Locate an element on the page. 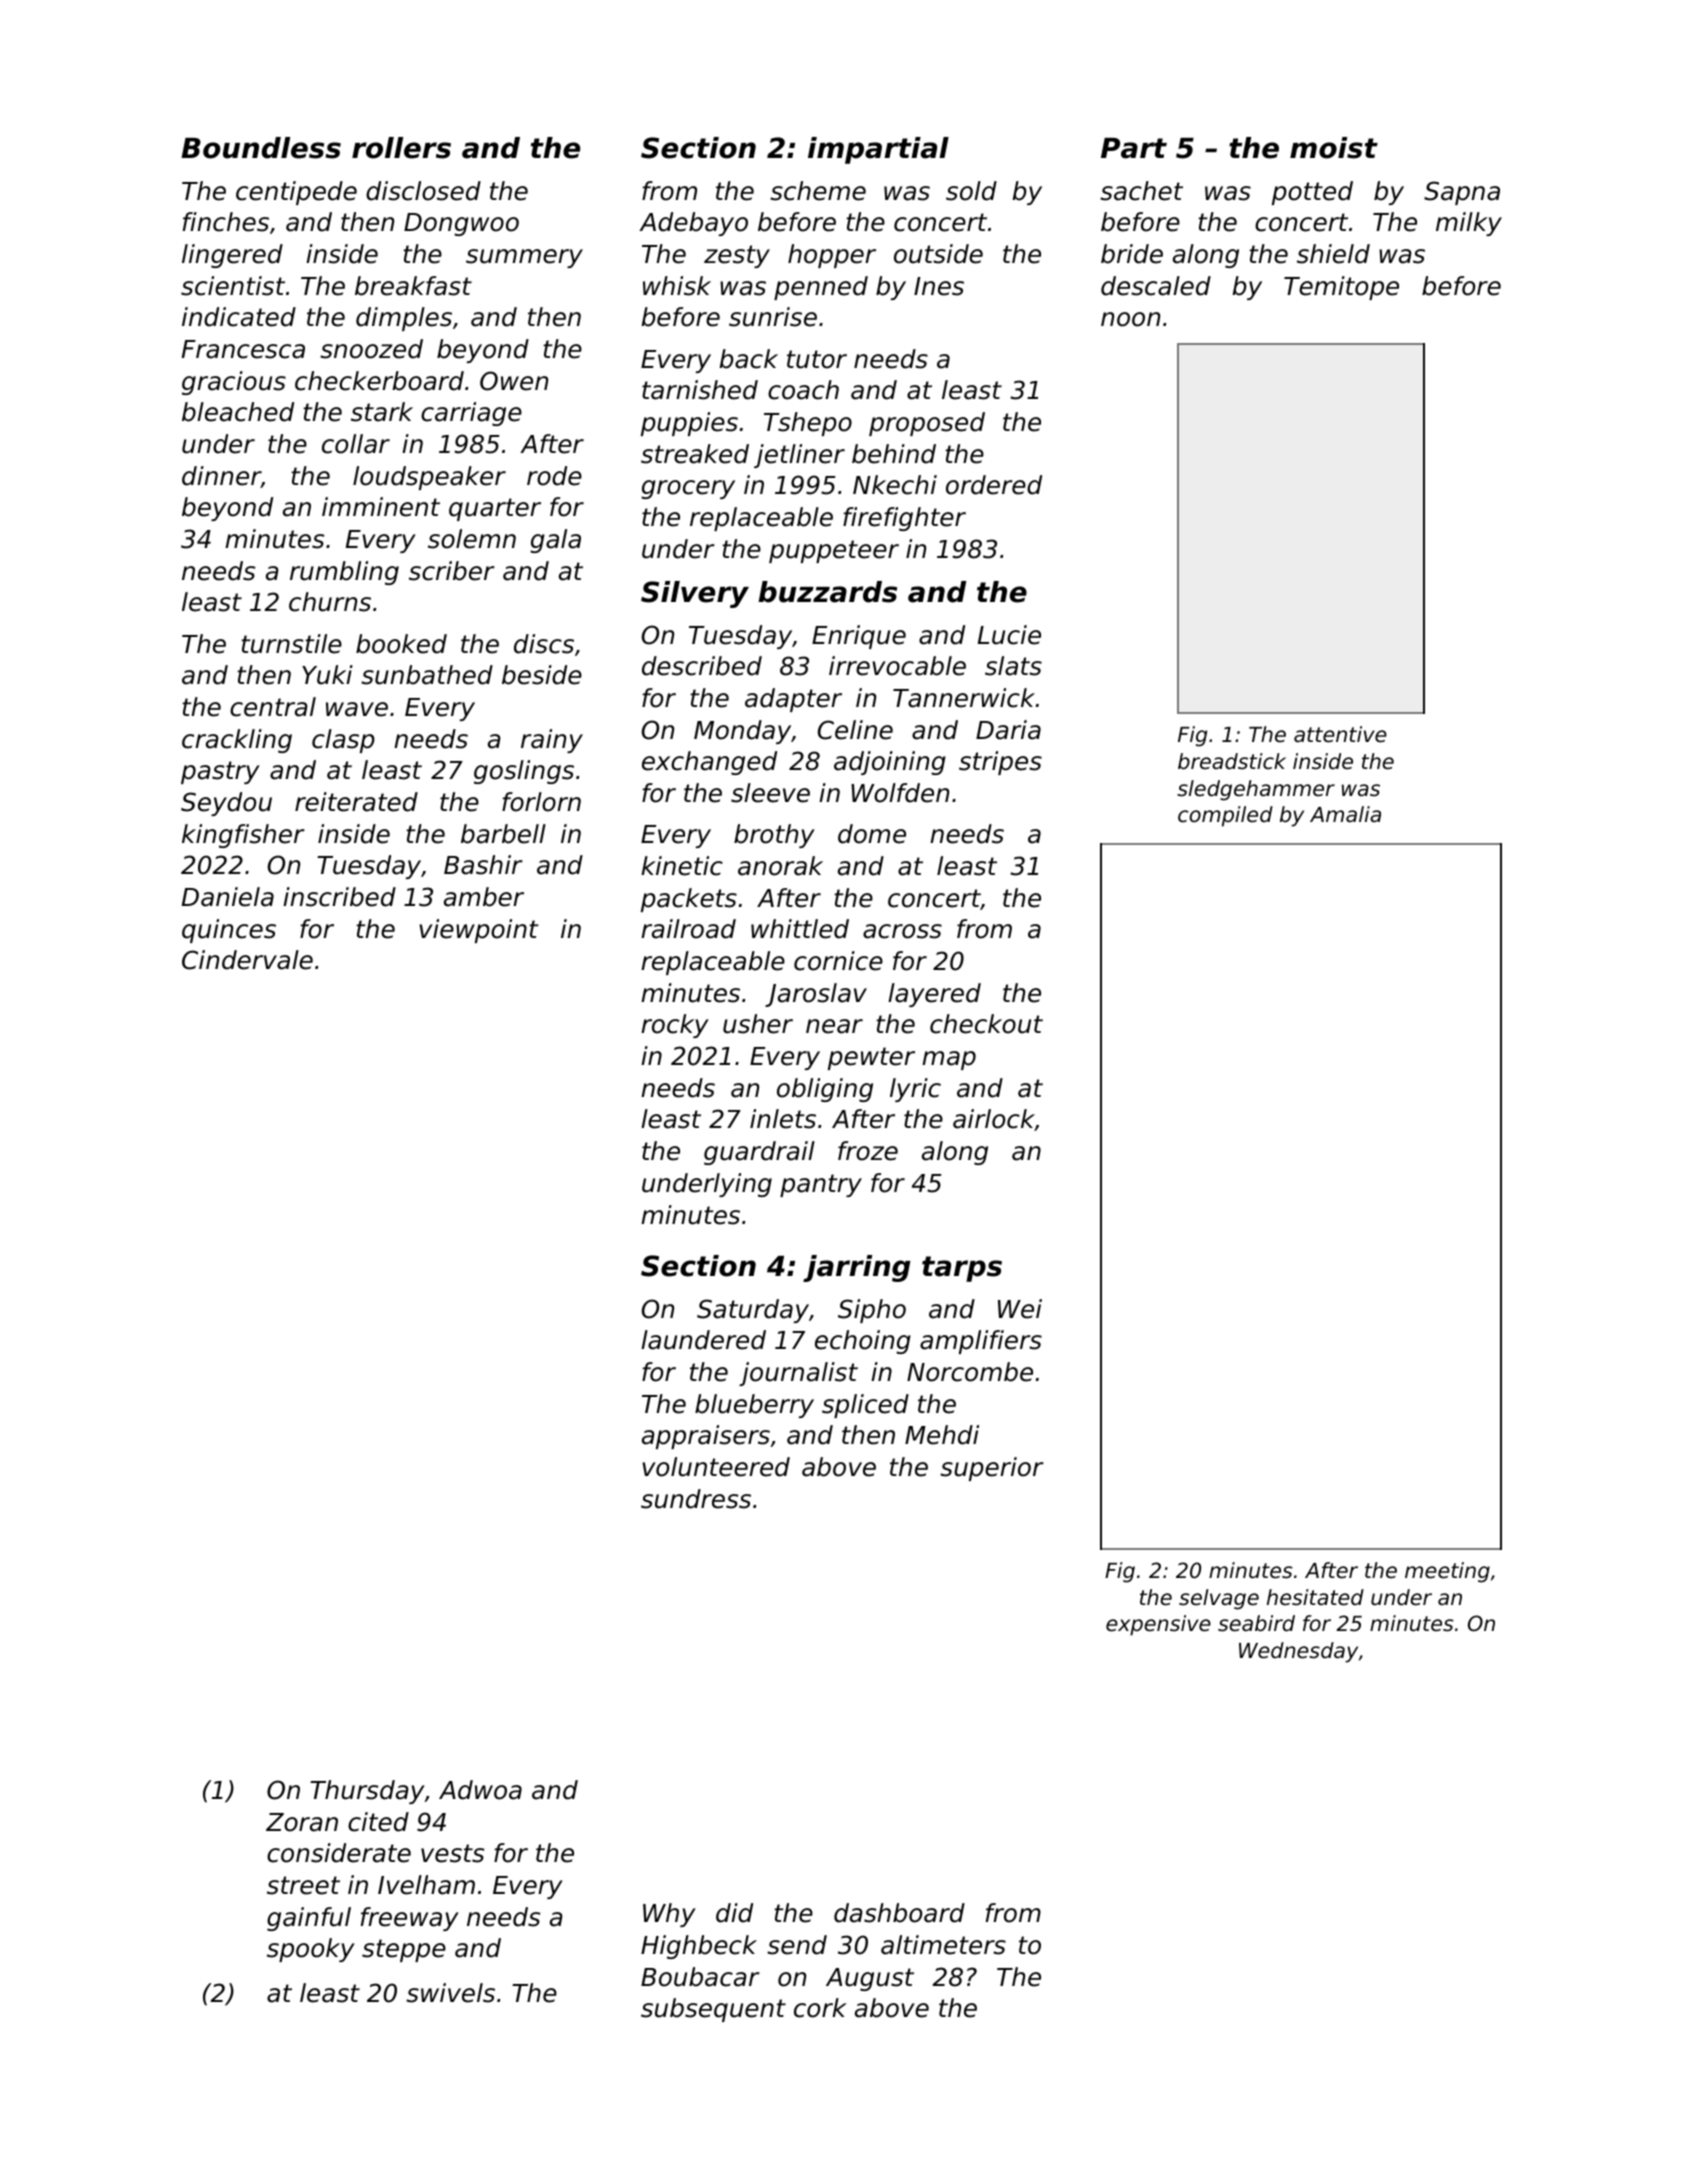 This page has width=1683, height=2178. Cindervale is located at coordinates (247, 960).
